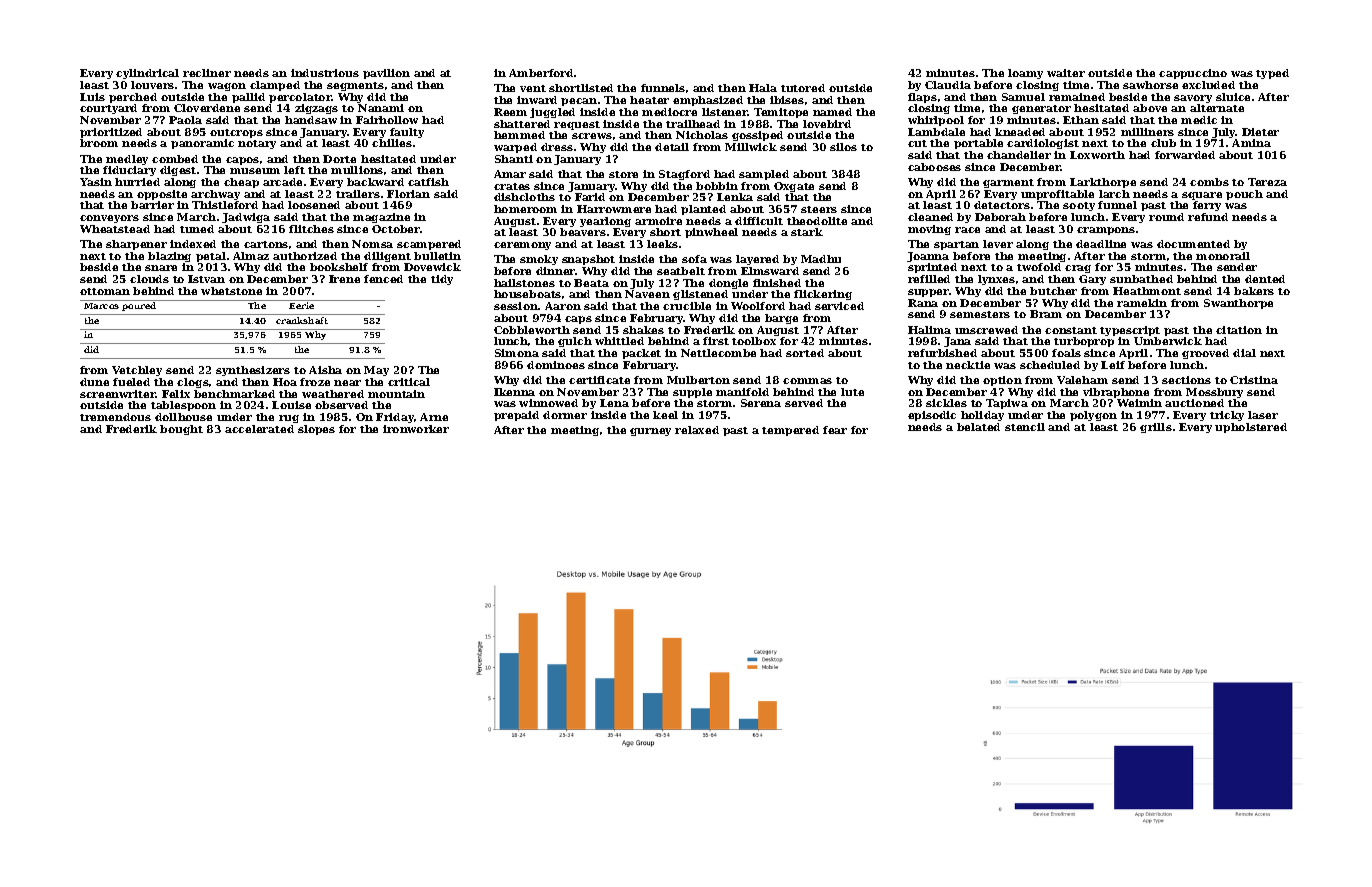  What do you see at coordinates (1251, 143) in the document?
I see `Amina` at bounding box center [1251, 143].
